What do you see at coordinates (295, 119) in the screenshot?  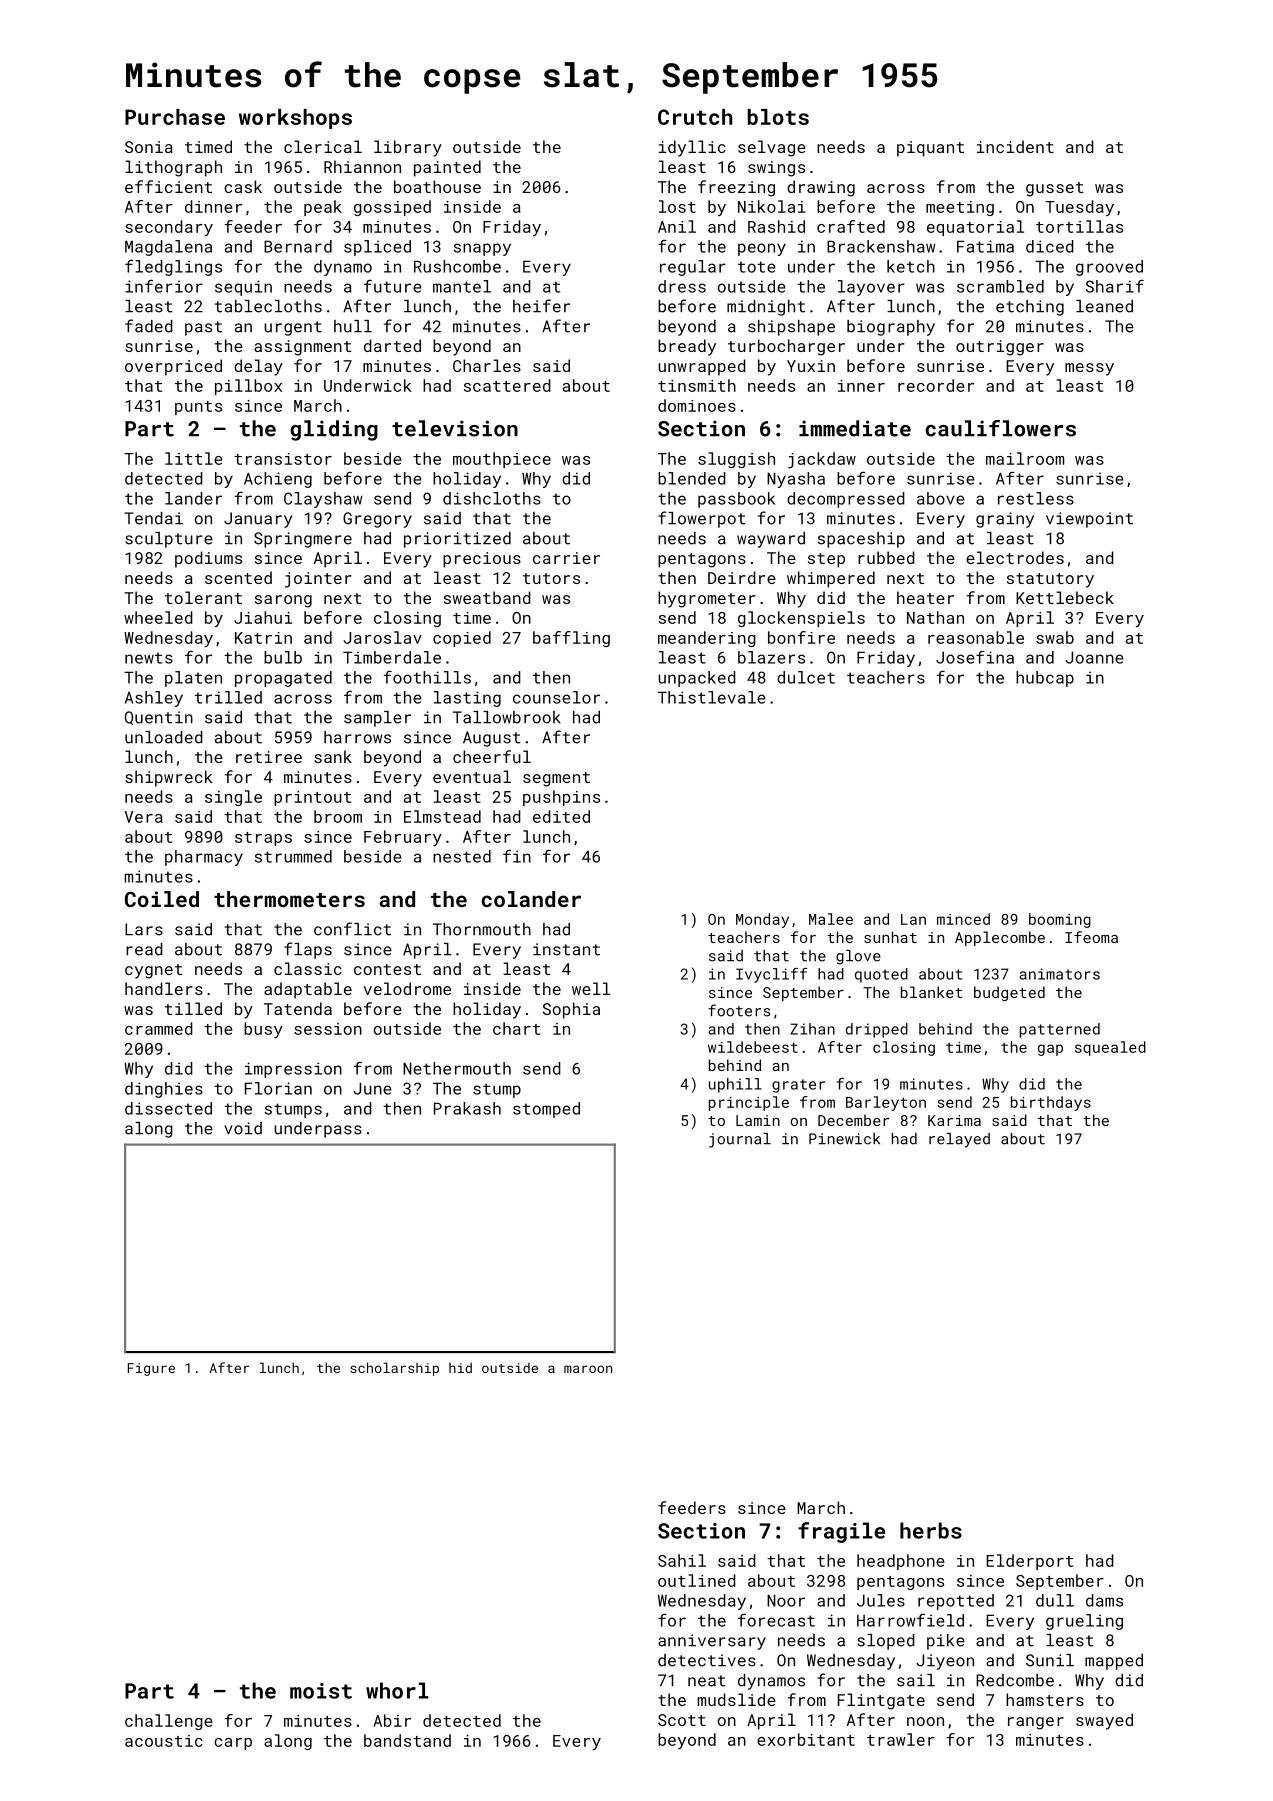 I see `workshops` at bounding box center [295, 119].
